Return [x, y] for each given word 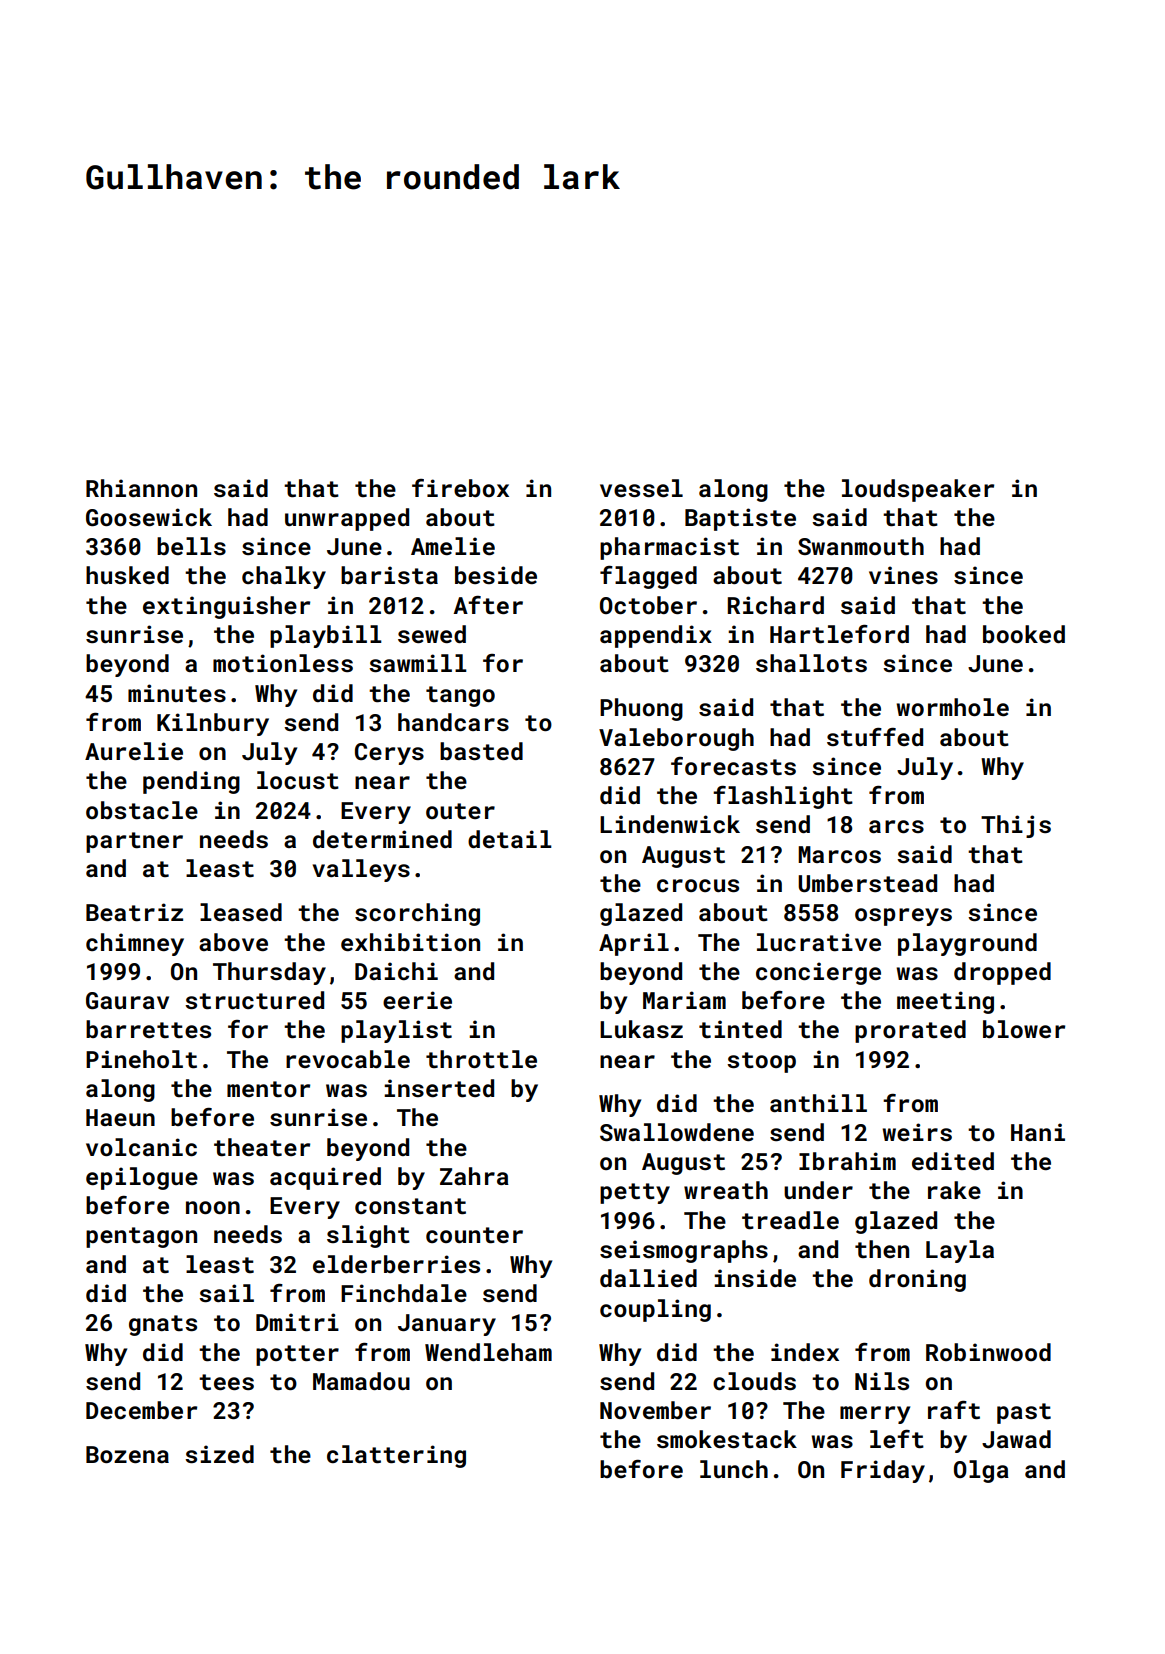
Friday [883, 1471]
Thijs [1016, 826]
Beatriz [134, 912]
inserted [439, 1088]
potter [297, 1355]
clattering [396, 1456]
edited [953, 1161]
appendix [656, 636]
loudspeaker [918, 490]
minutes [177, 693]
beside [496, 575]
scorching [417, 914]
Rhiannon [141, 488]
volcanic [141, 1147]
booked [1024, 634]
